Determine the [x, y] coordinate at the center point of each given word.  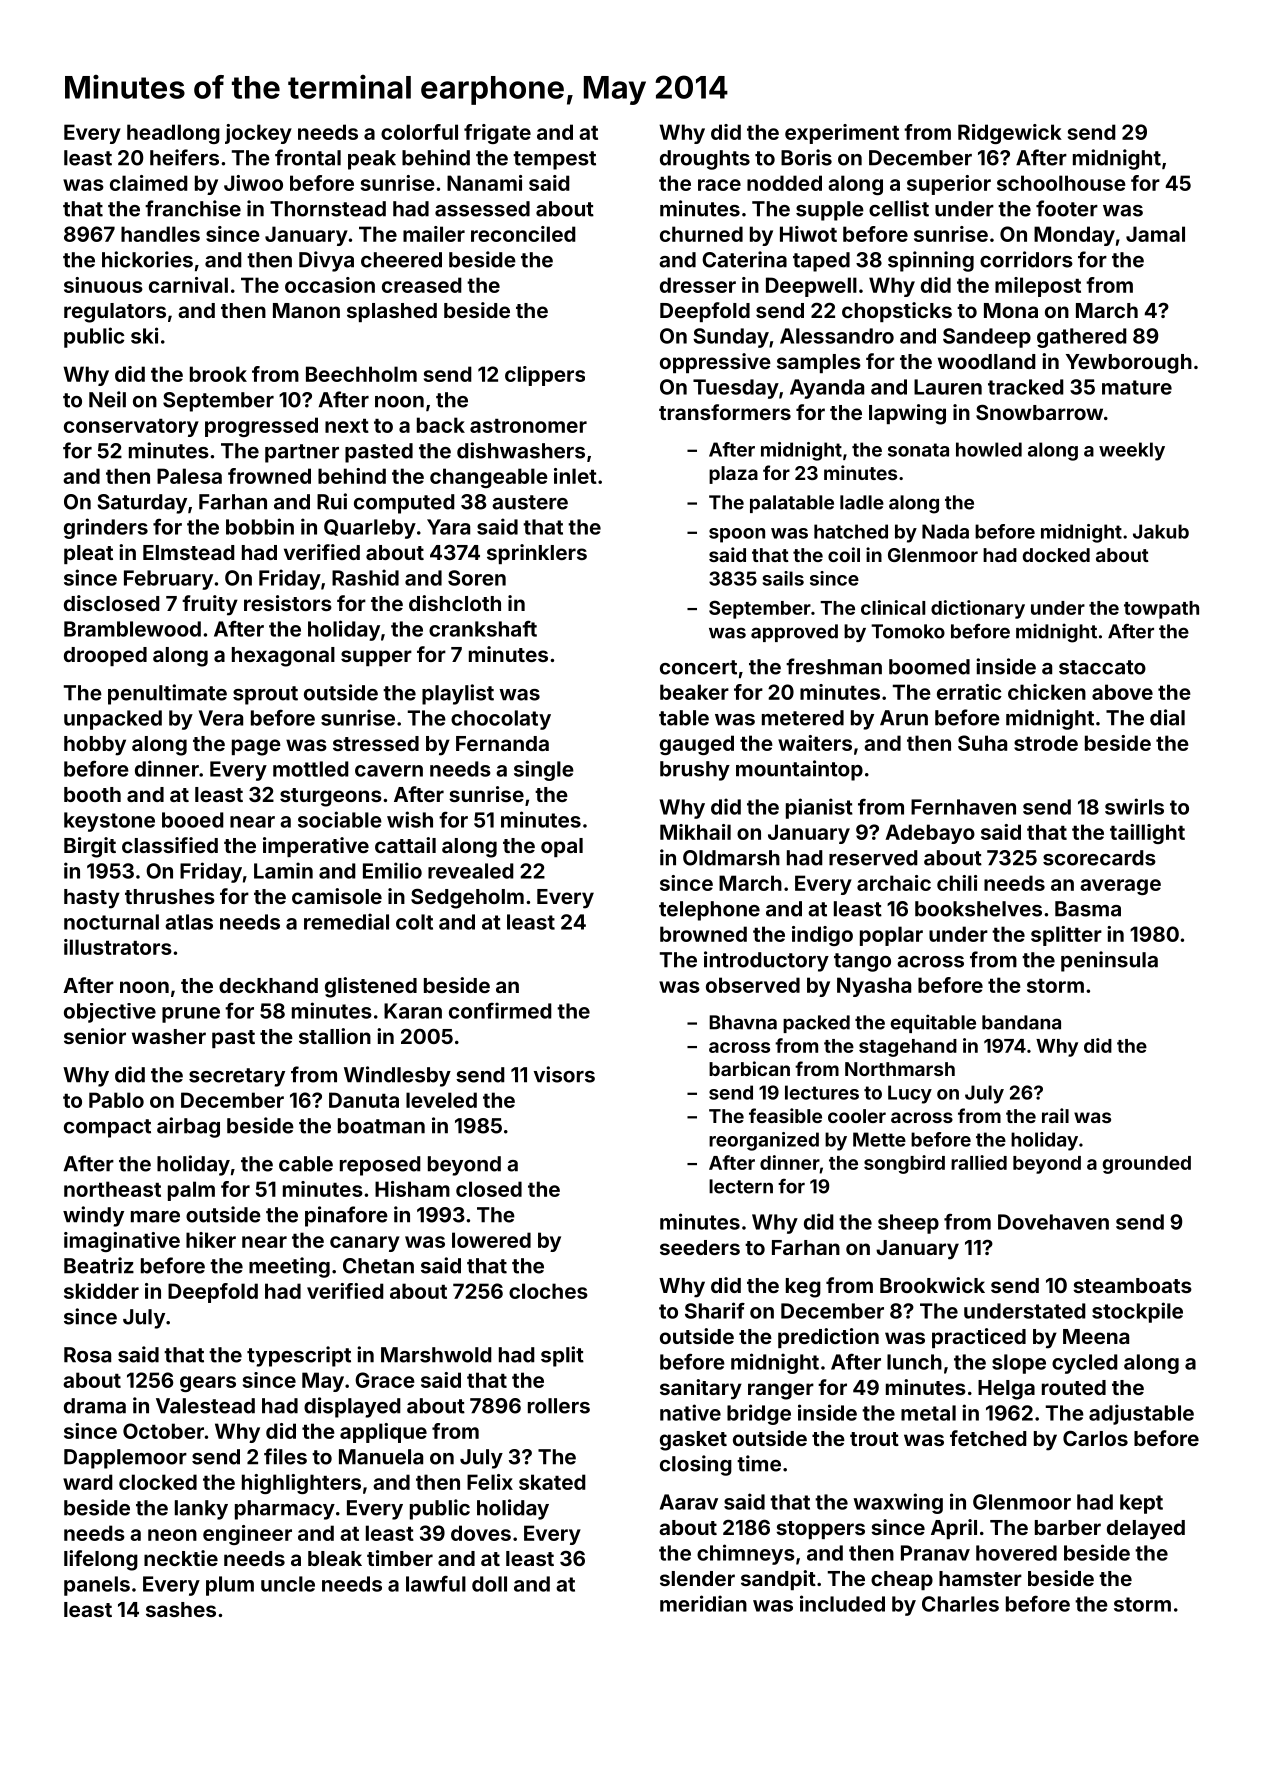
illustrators [118, 947]
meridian [703, 1603]
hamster [980, 1578]
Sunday [731, 338]
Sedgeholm [467, 898]
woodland [987, 361]
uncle [288, 1584]
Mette [879, 1139]
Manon [306, 310]
